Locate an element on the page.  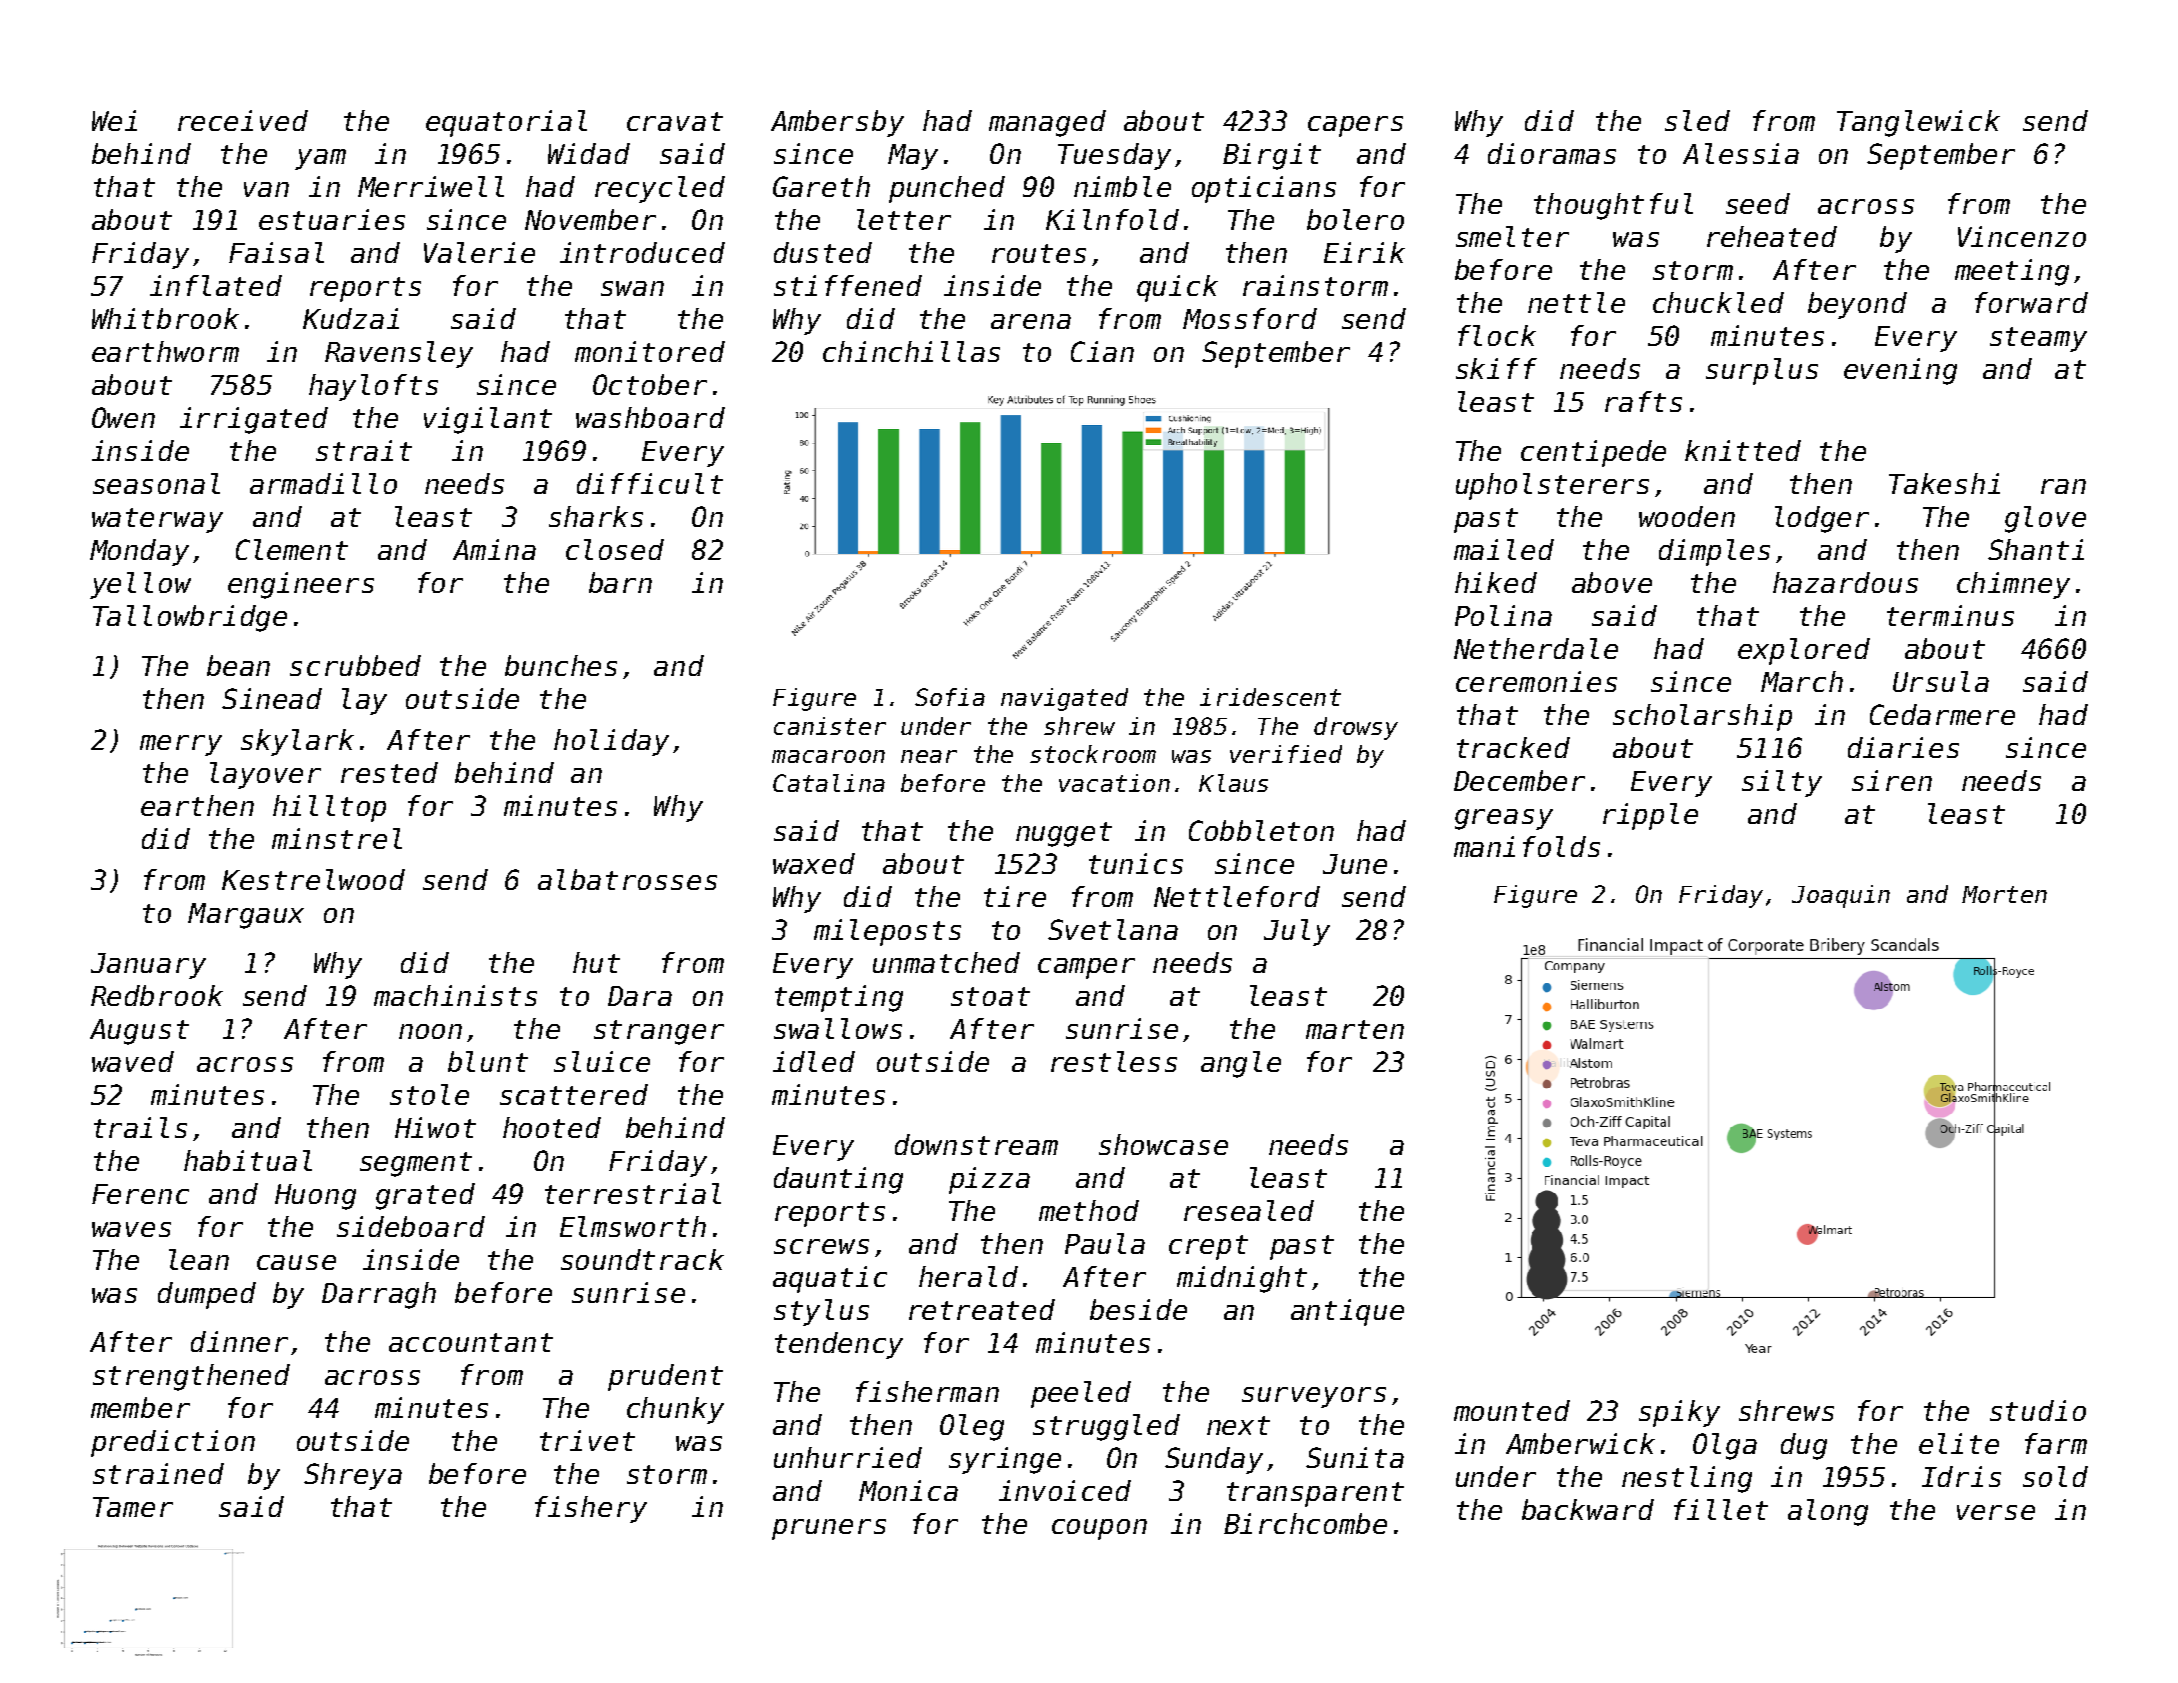
Cedarmere is located at coordinates (1942, 714).
